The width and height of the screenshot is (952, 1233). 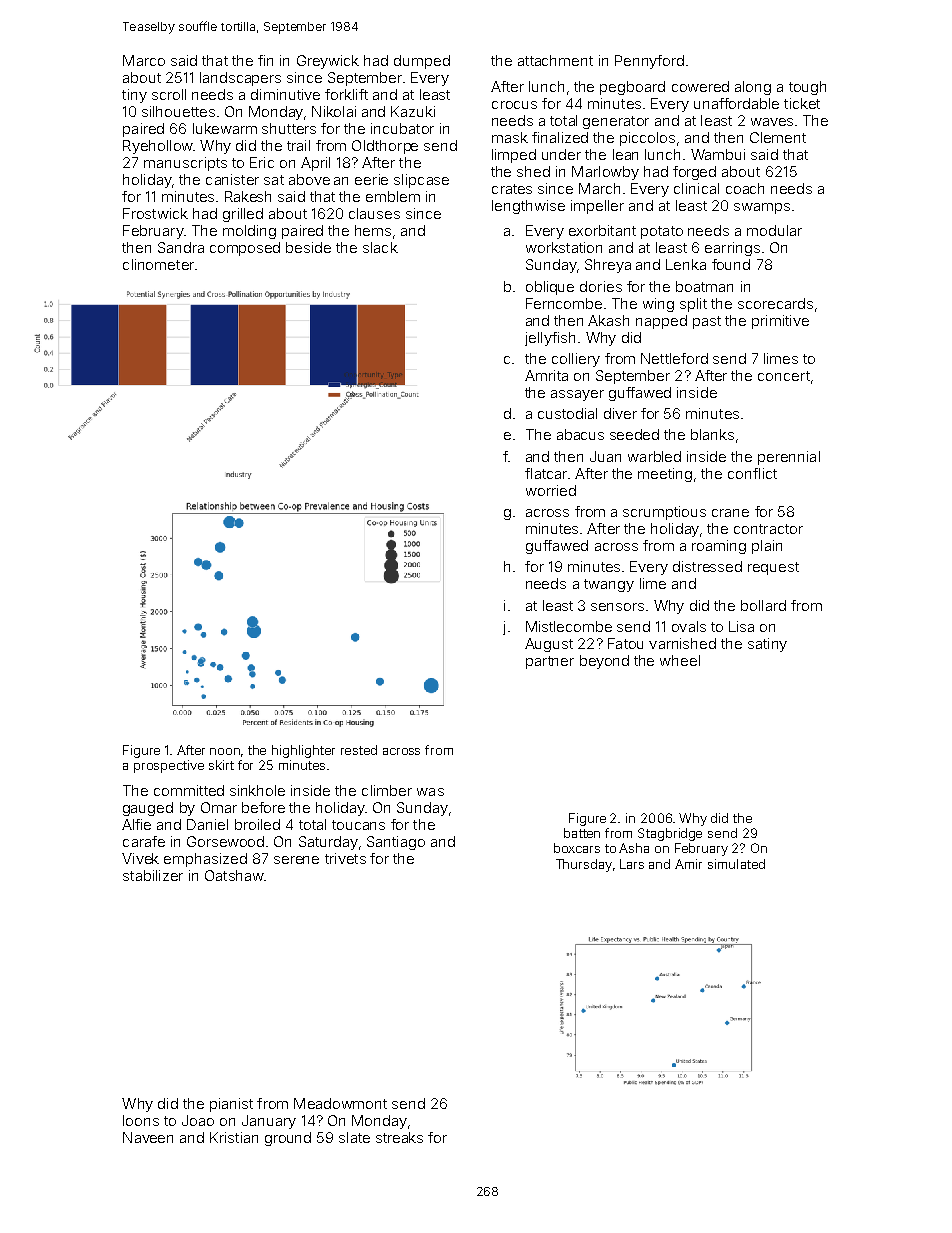 What do you see at coordinates (802, 103) in the screenshot?
I see `ticket` at bounding box center [802, 103].
